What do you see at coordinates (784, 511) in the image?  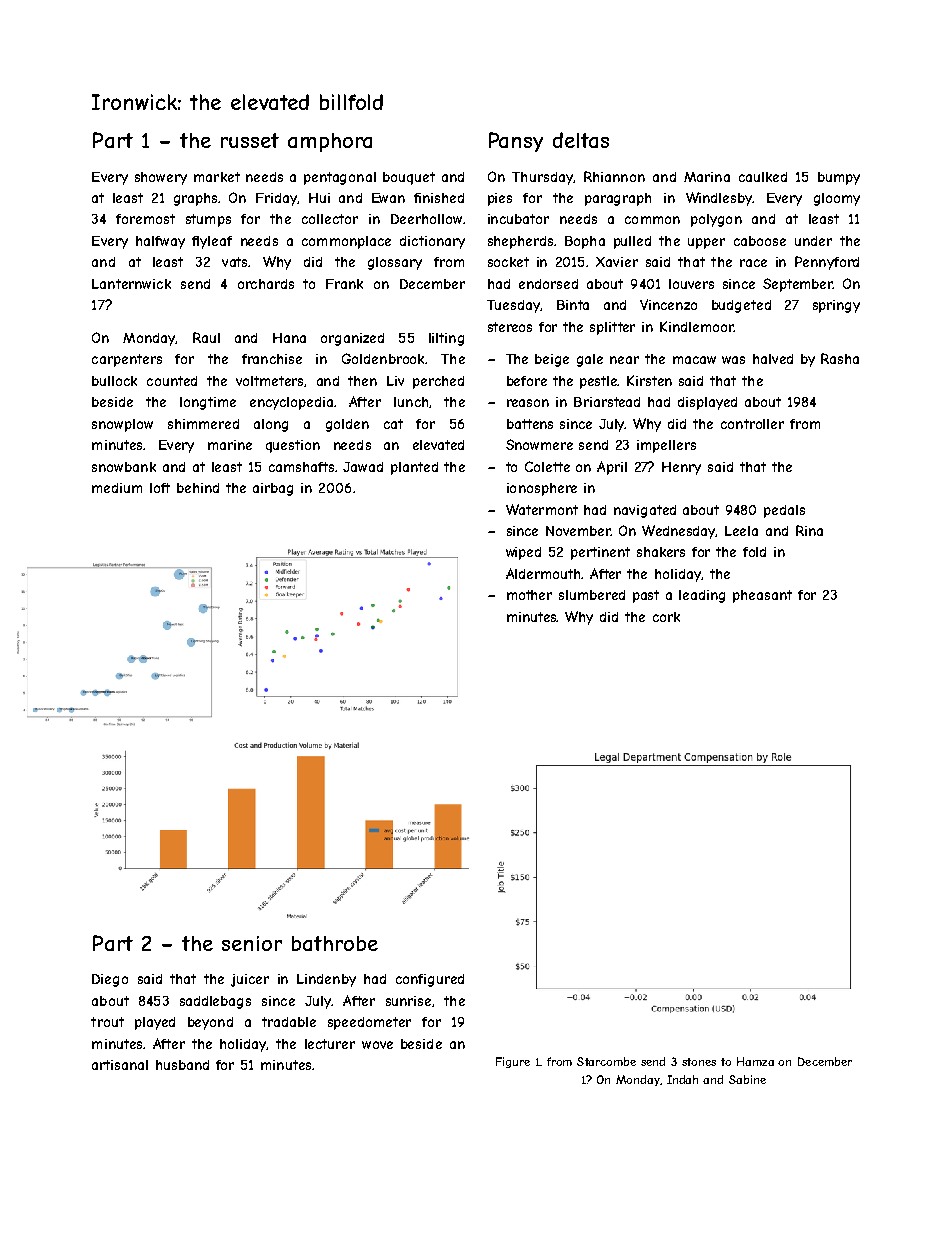 I see `pedals` at bounding box center [784, 511].
